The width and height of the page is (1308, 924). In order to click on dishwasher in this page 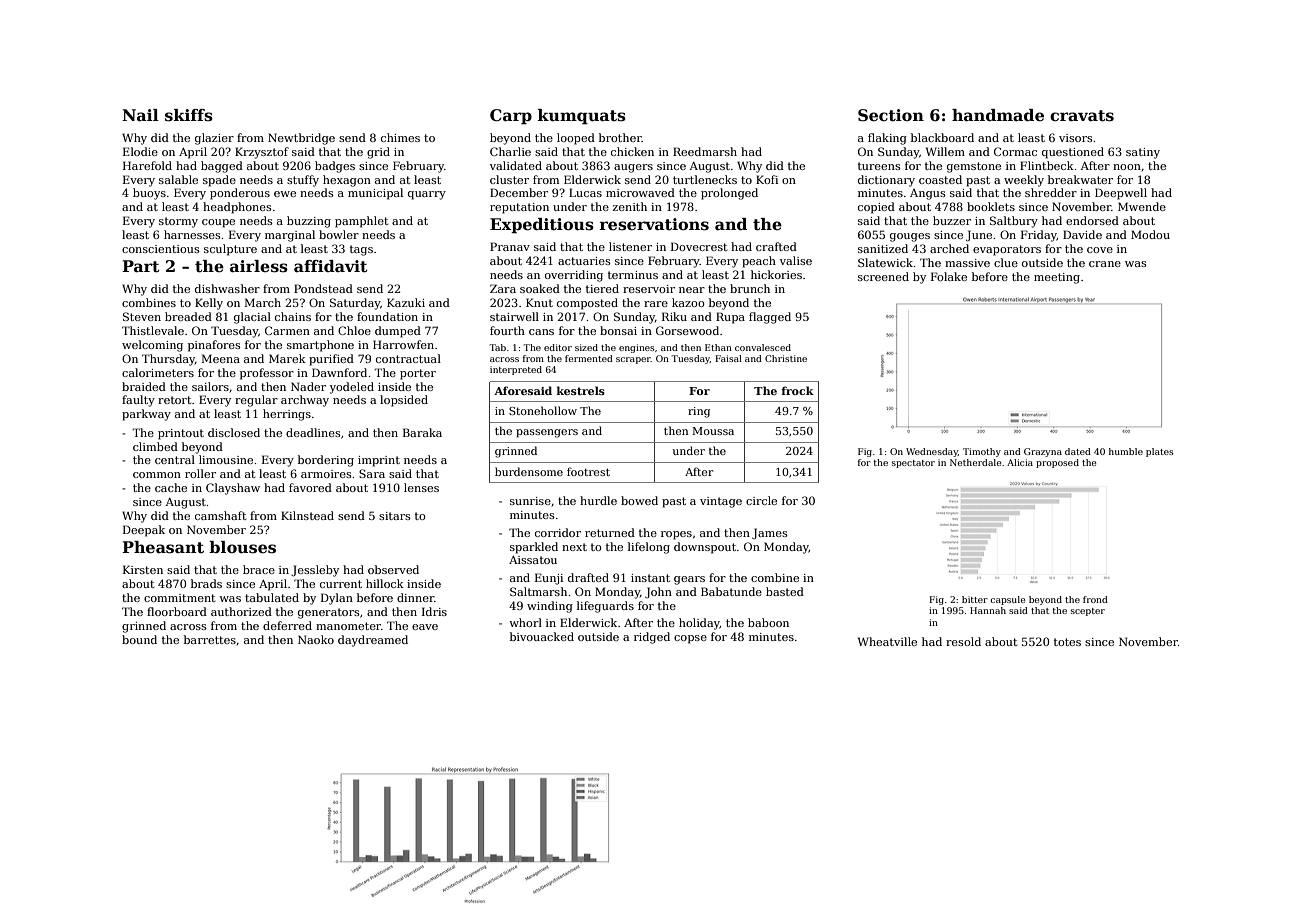, I will do `click(227, 288)`.
